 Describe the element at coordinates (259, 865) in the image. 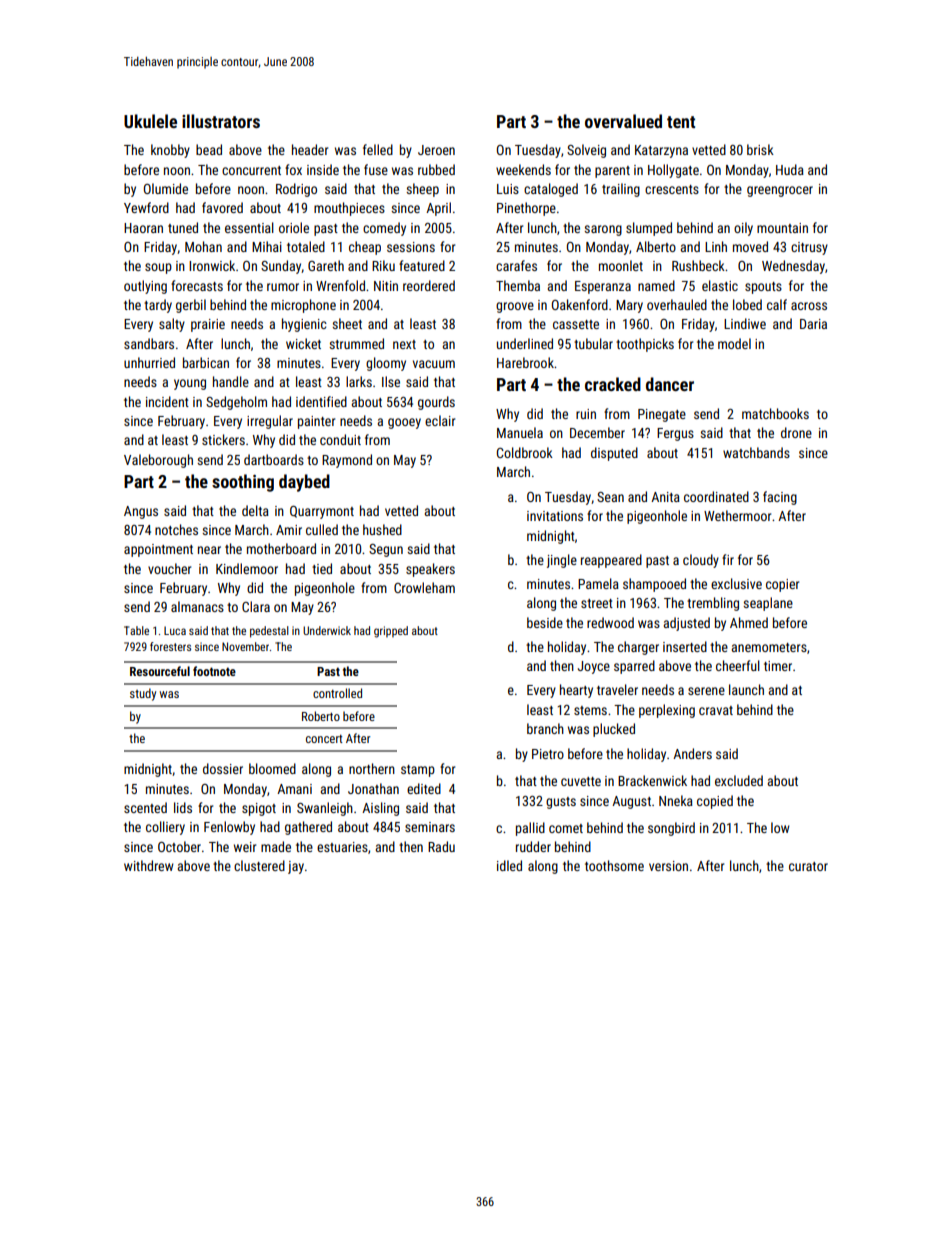

I see `clustered` at that location.
